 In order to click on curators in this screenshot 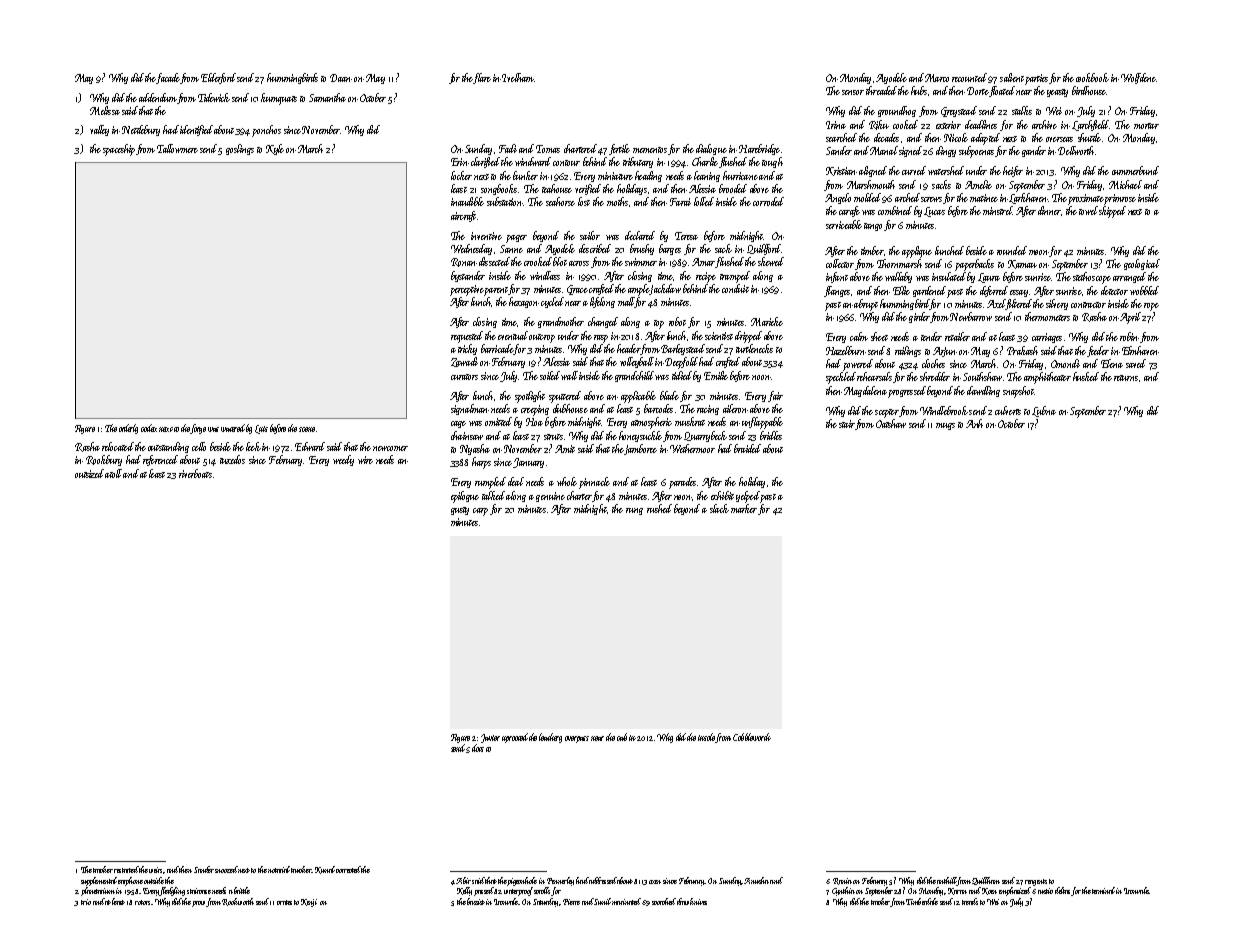, I will do `click(464, 377)`.
